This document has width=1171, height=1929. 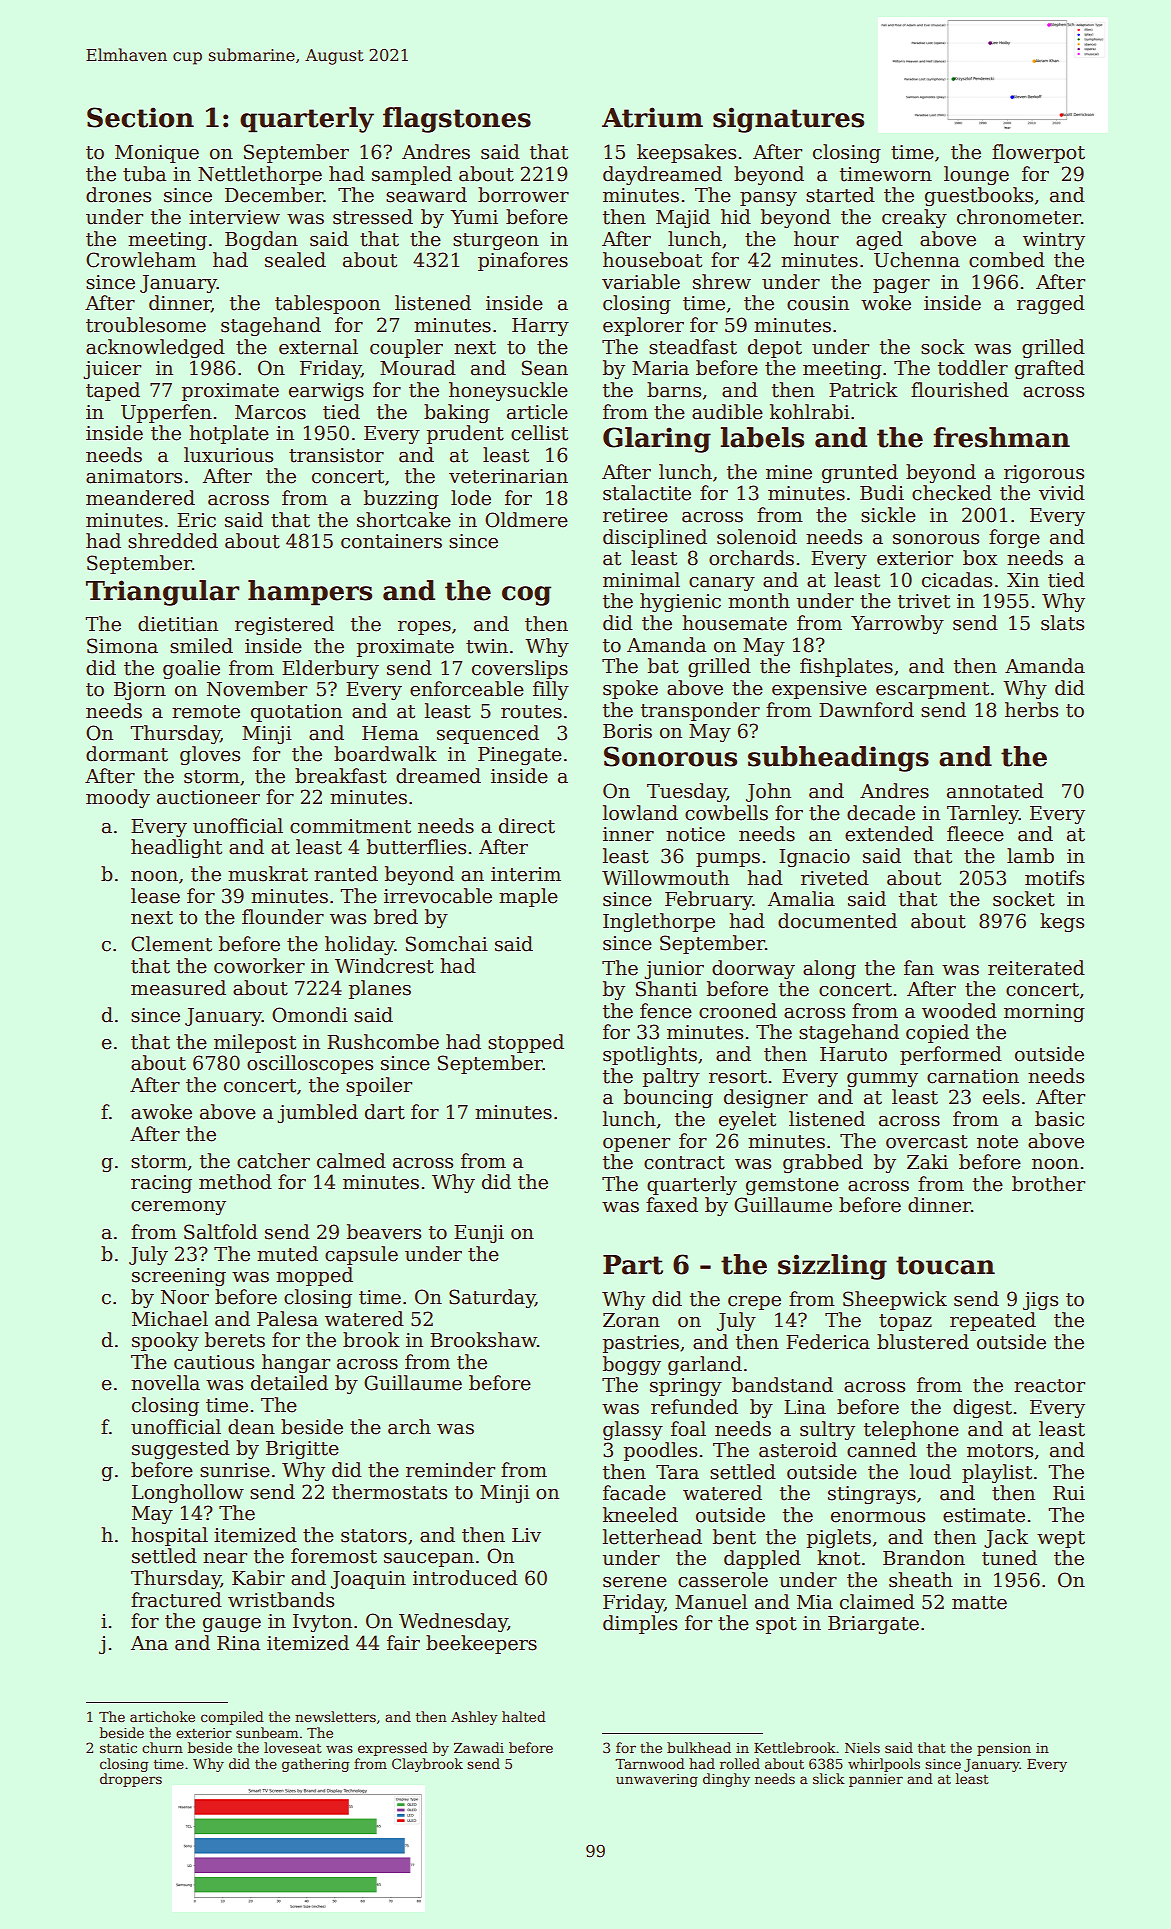 What do you see at coordinates (118, 195) in the document?
I see `drones` at bounding box center [118, 195].
